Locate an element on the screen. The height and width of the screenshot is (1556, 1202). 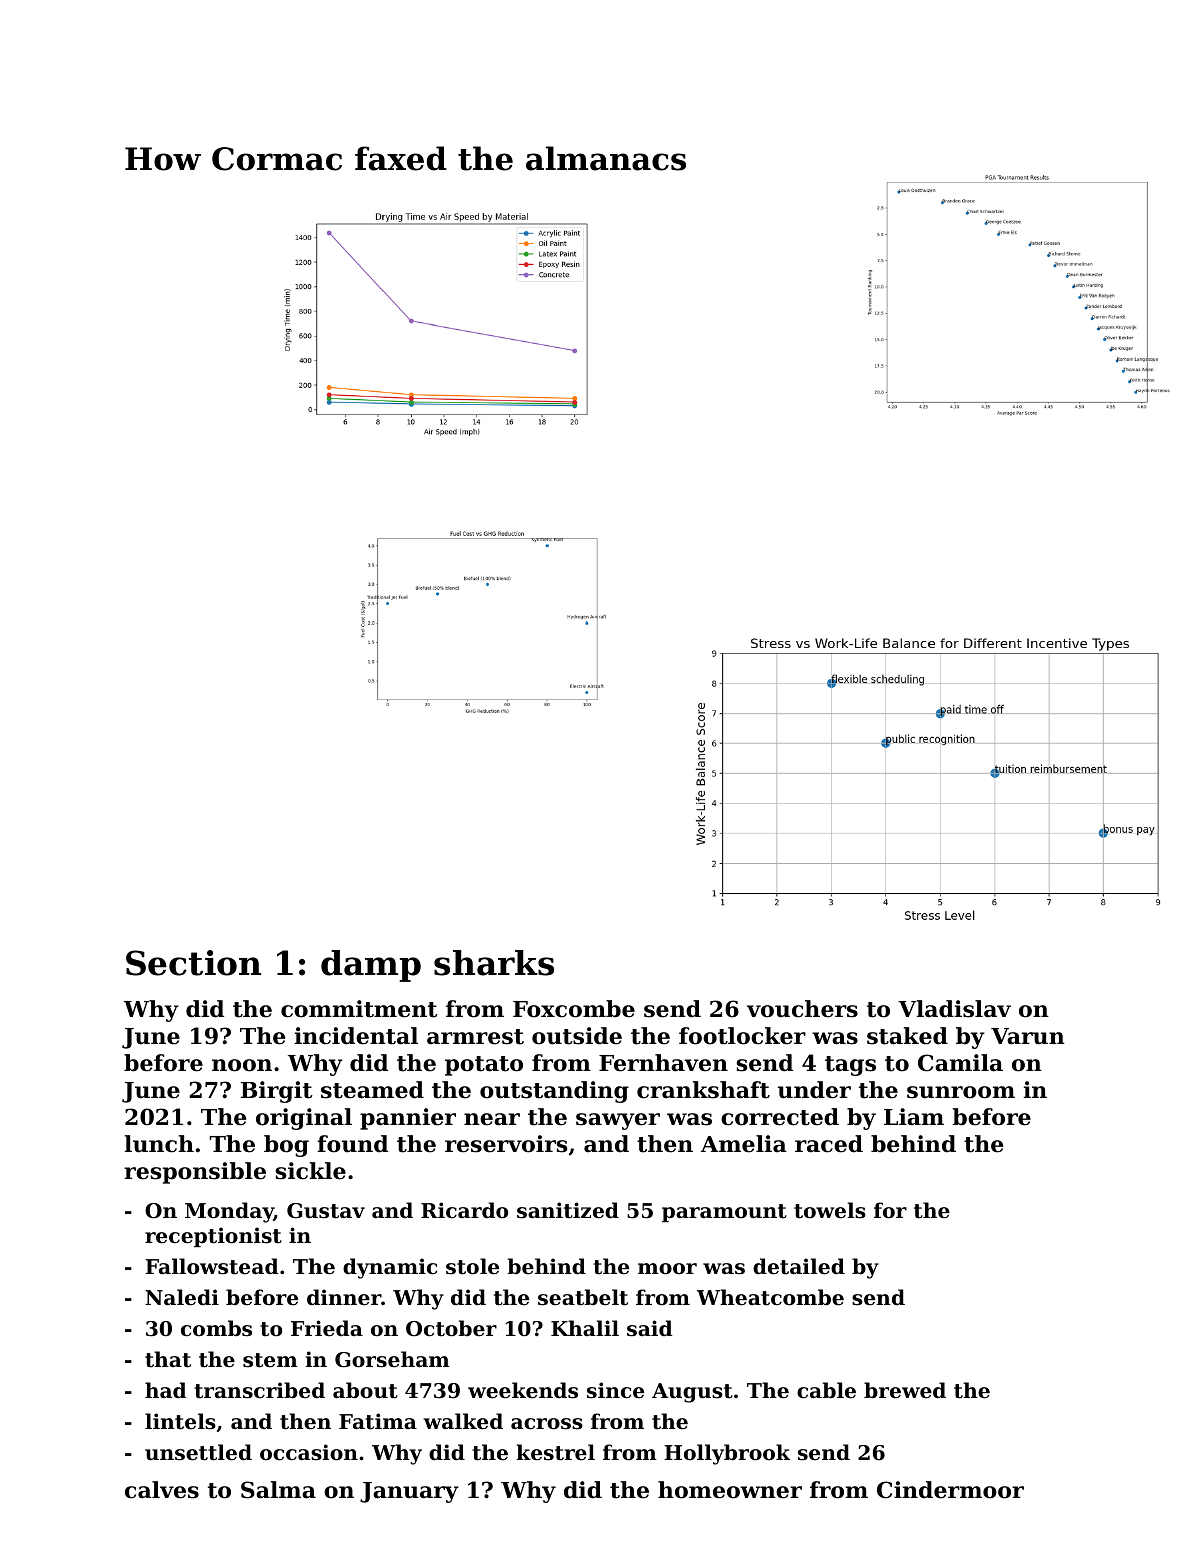
Section is located at coordinates (193, 963).
